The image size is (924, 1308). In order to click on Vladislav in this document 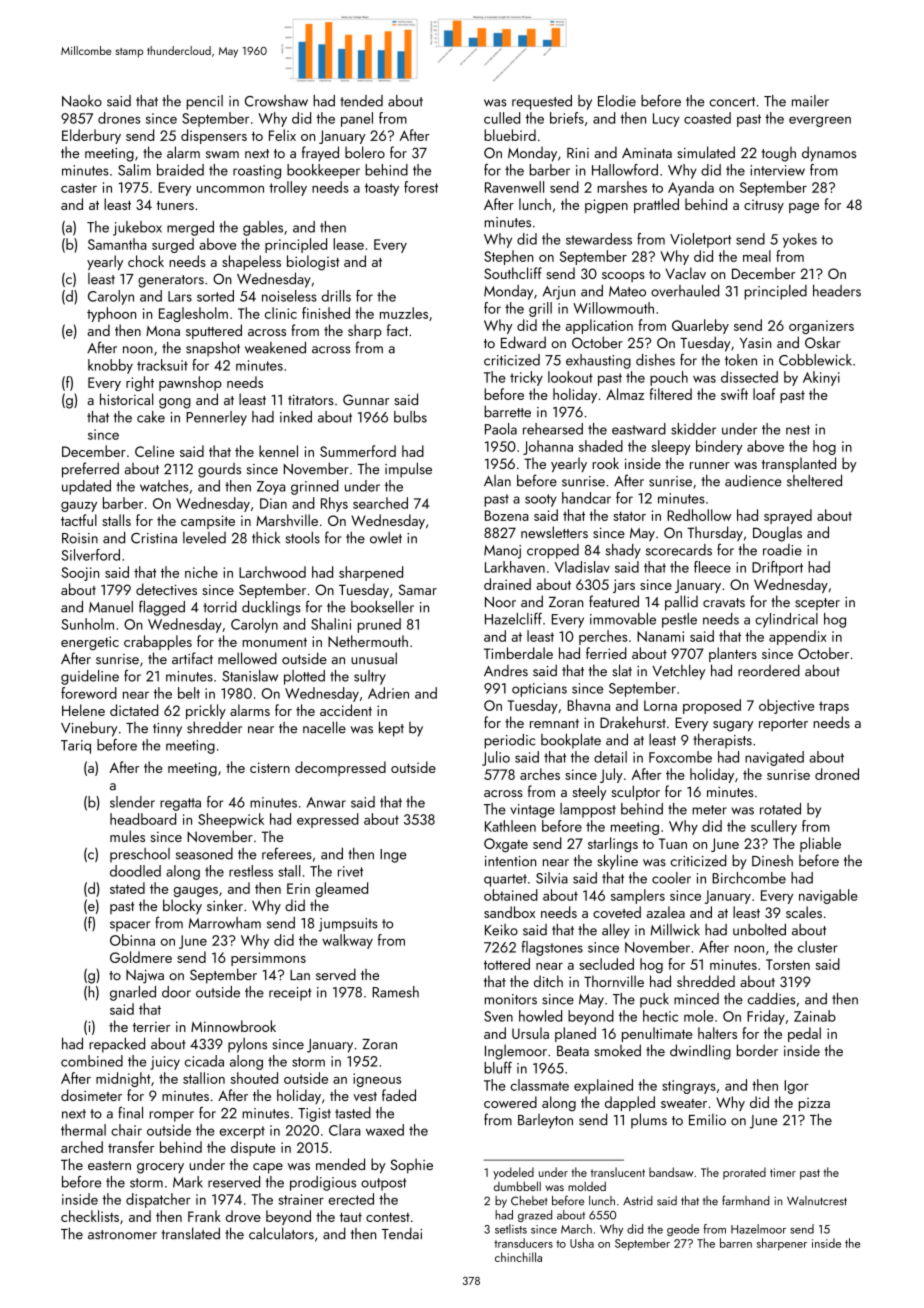, I will do `click(582, 567)`.
